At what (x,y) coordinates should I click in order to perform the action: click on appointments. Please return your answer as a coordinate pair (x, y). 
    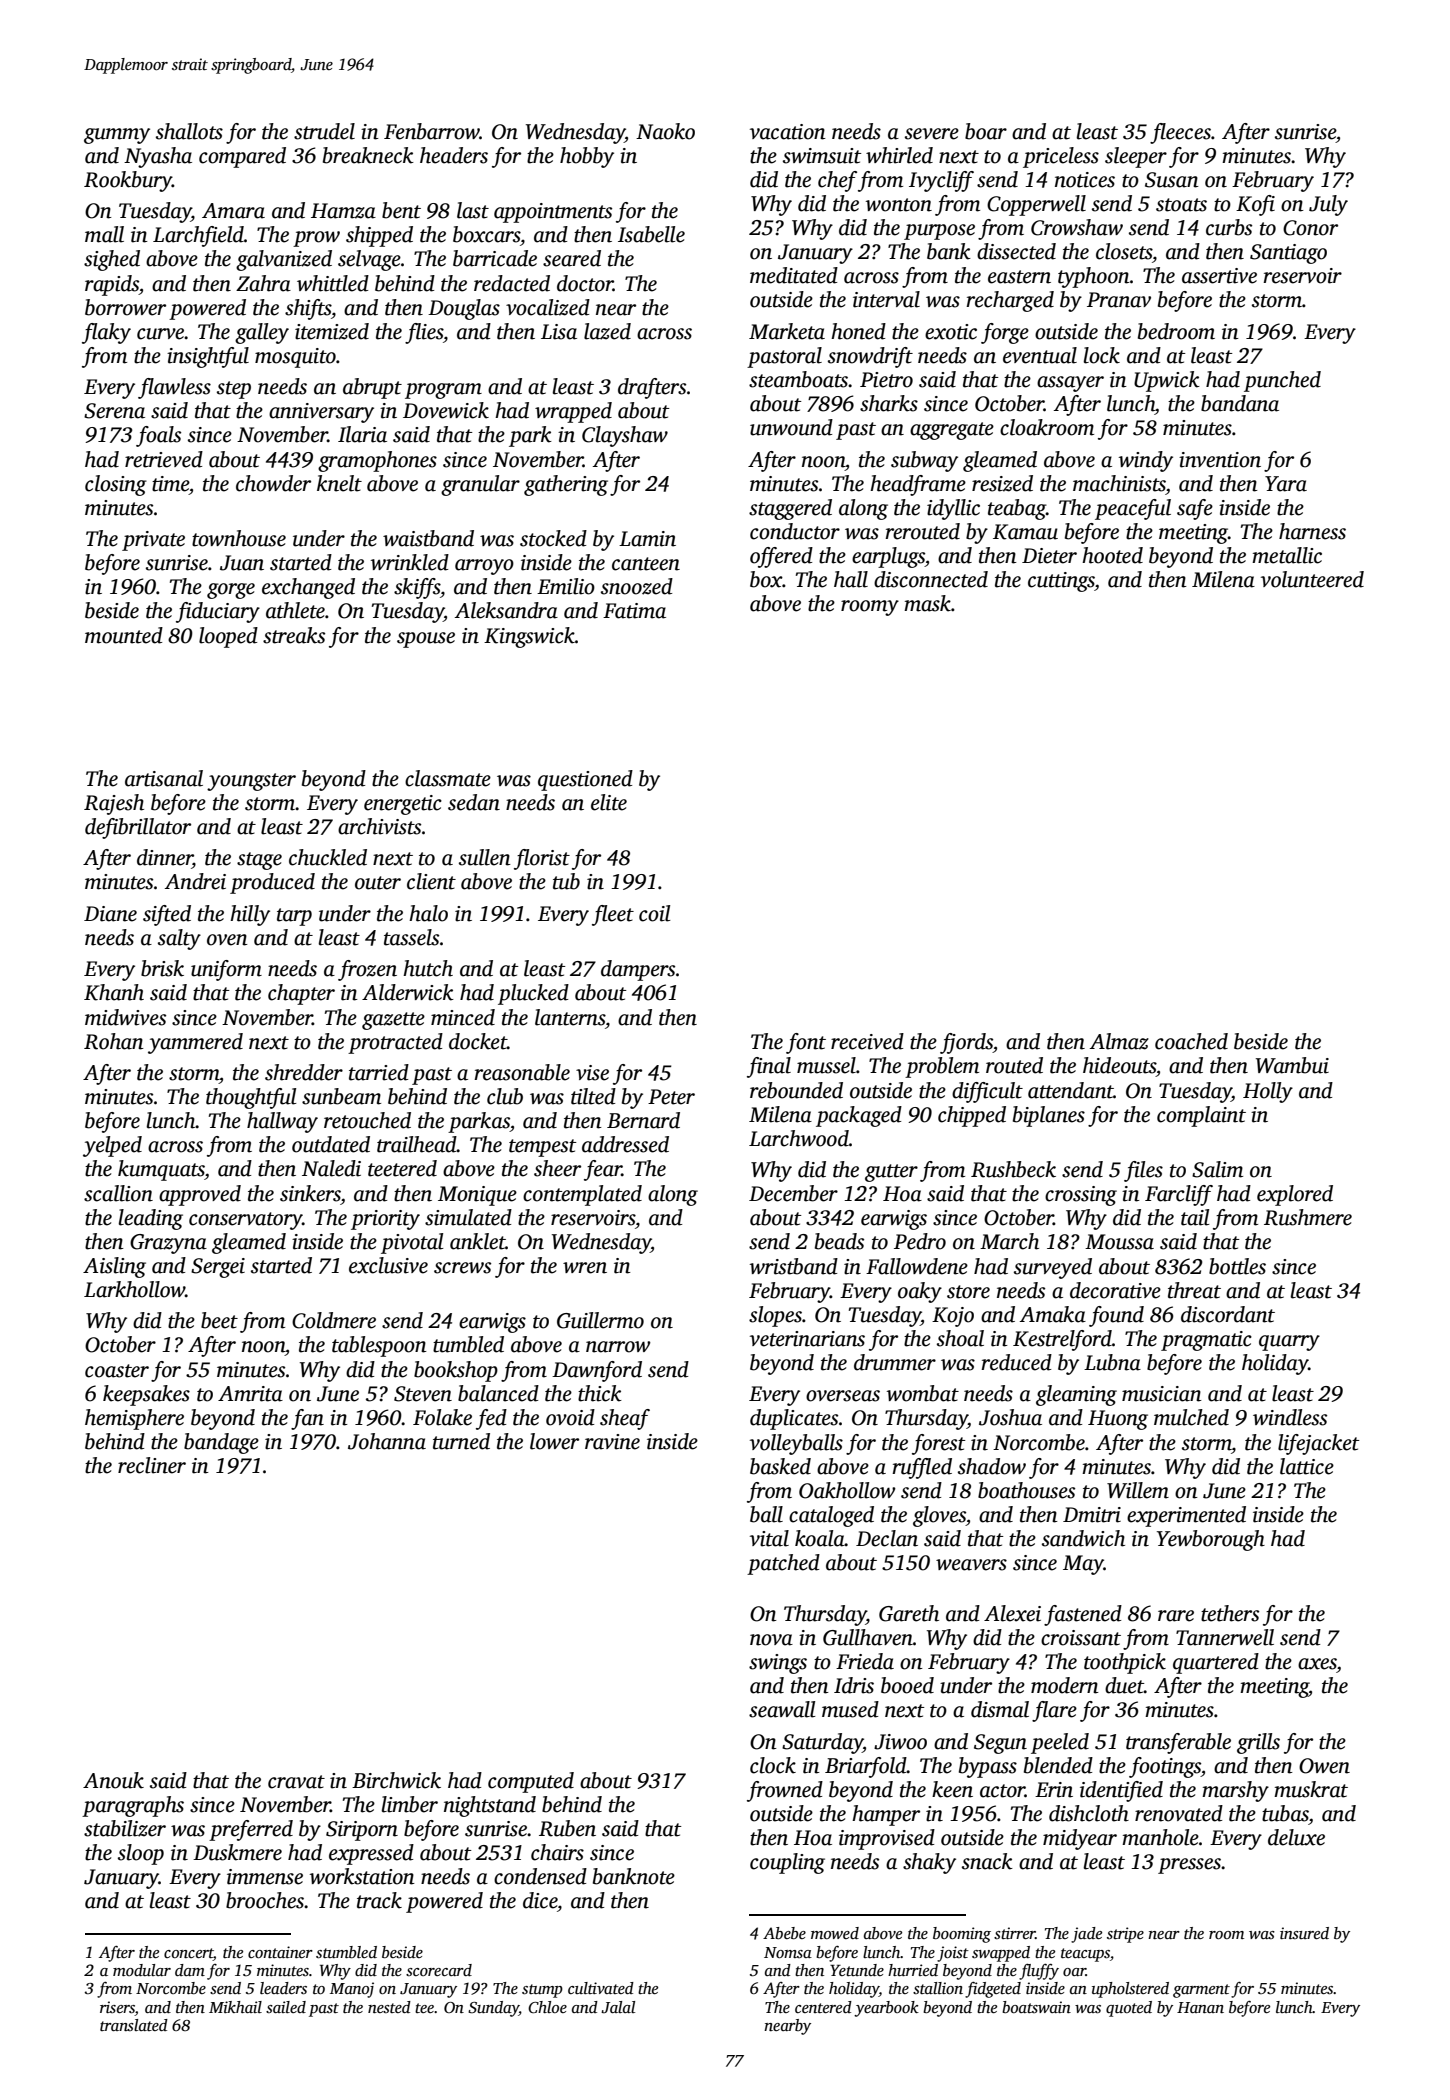
    Looking at the image, I should click on (553, 213).
